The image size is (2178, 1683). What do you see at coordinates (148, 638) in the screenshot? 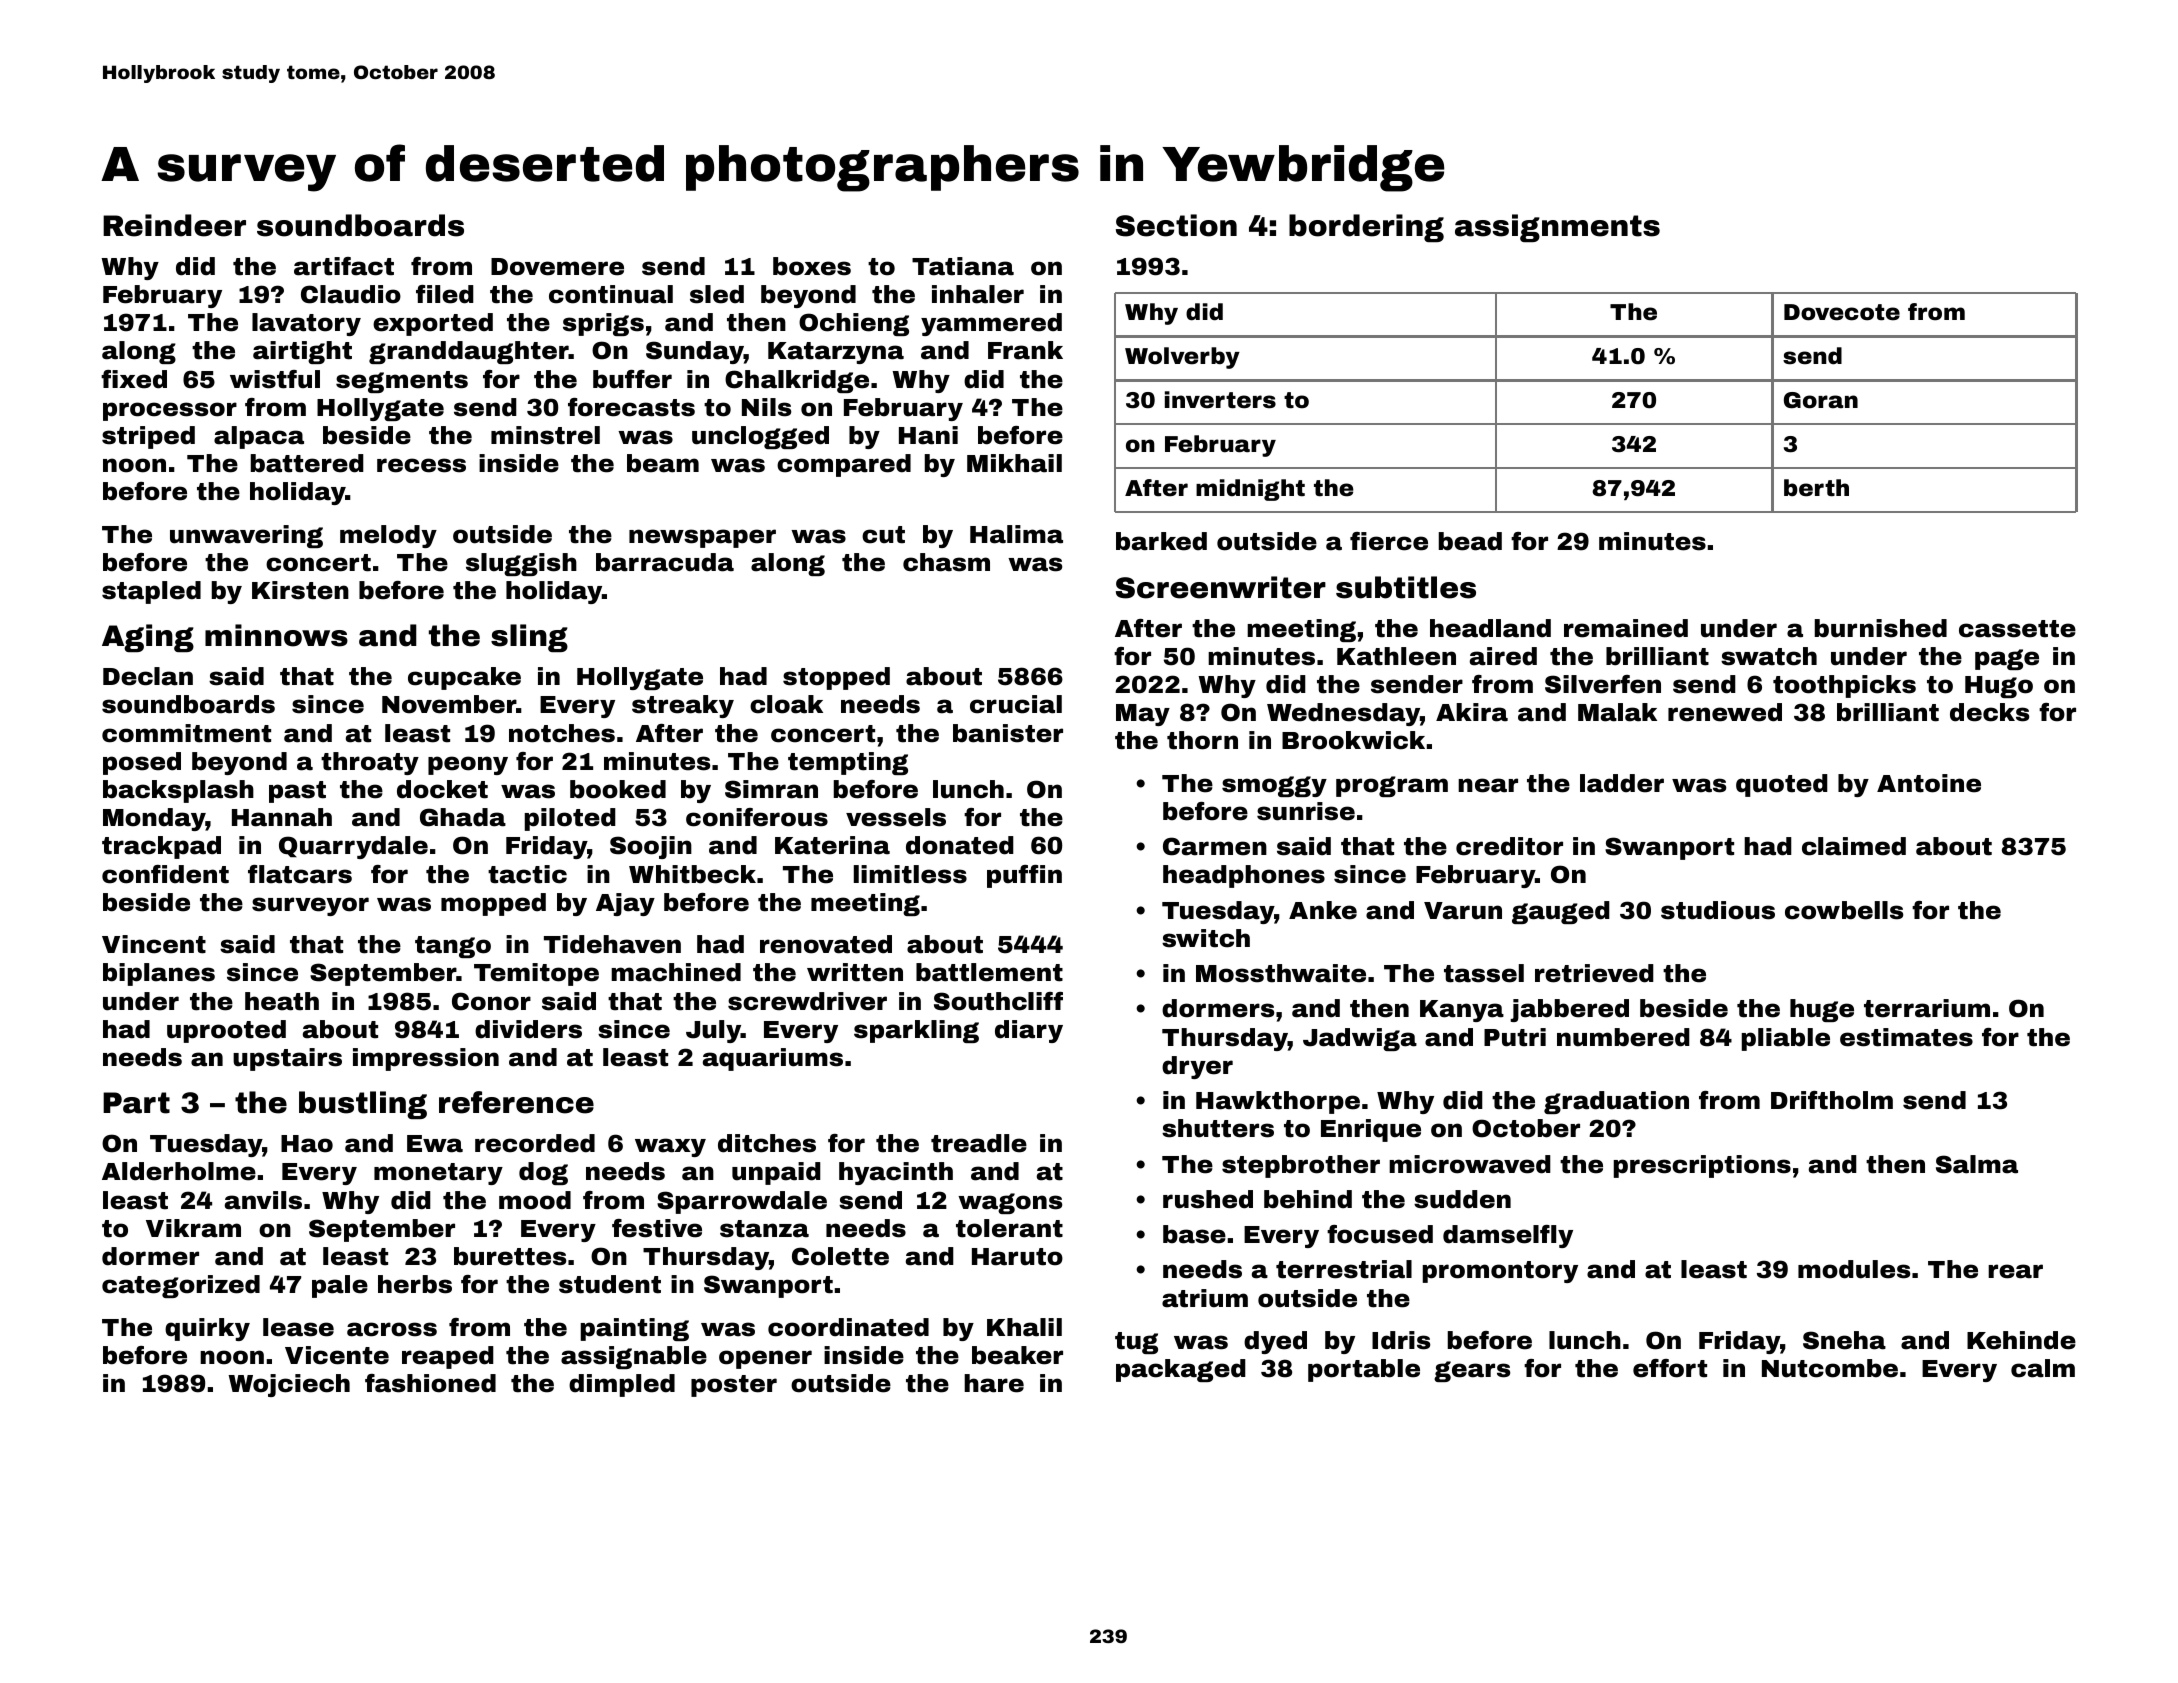
I see `Aging` at bounding box center [148, 638].
